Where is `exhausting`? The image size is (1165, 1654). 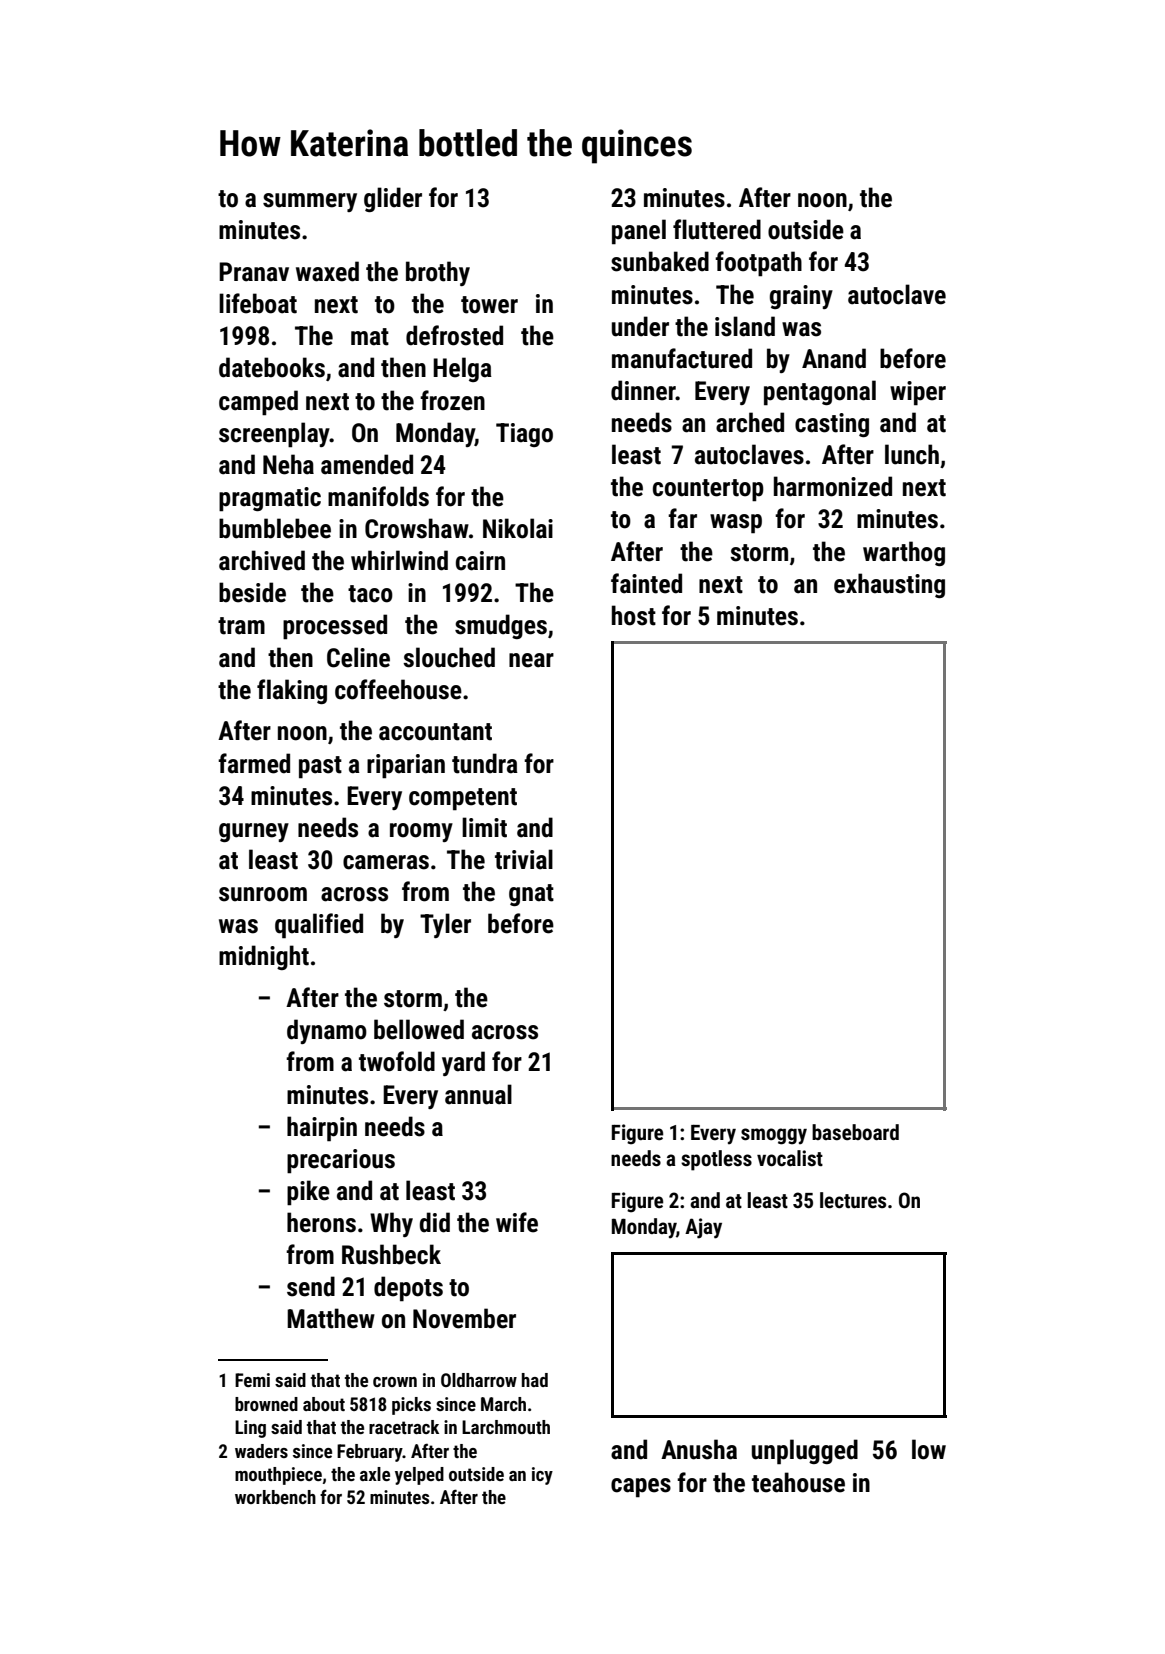
exhausting is located at coordinates (889, 585).
